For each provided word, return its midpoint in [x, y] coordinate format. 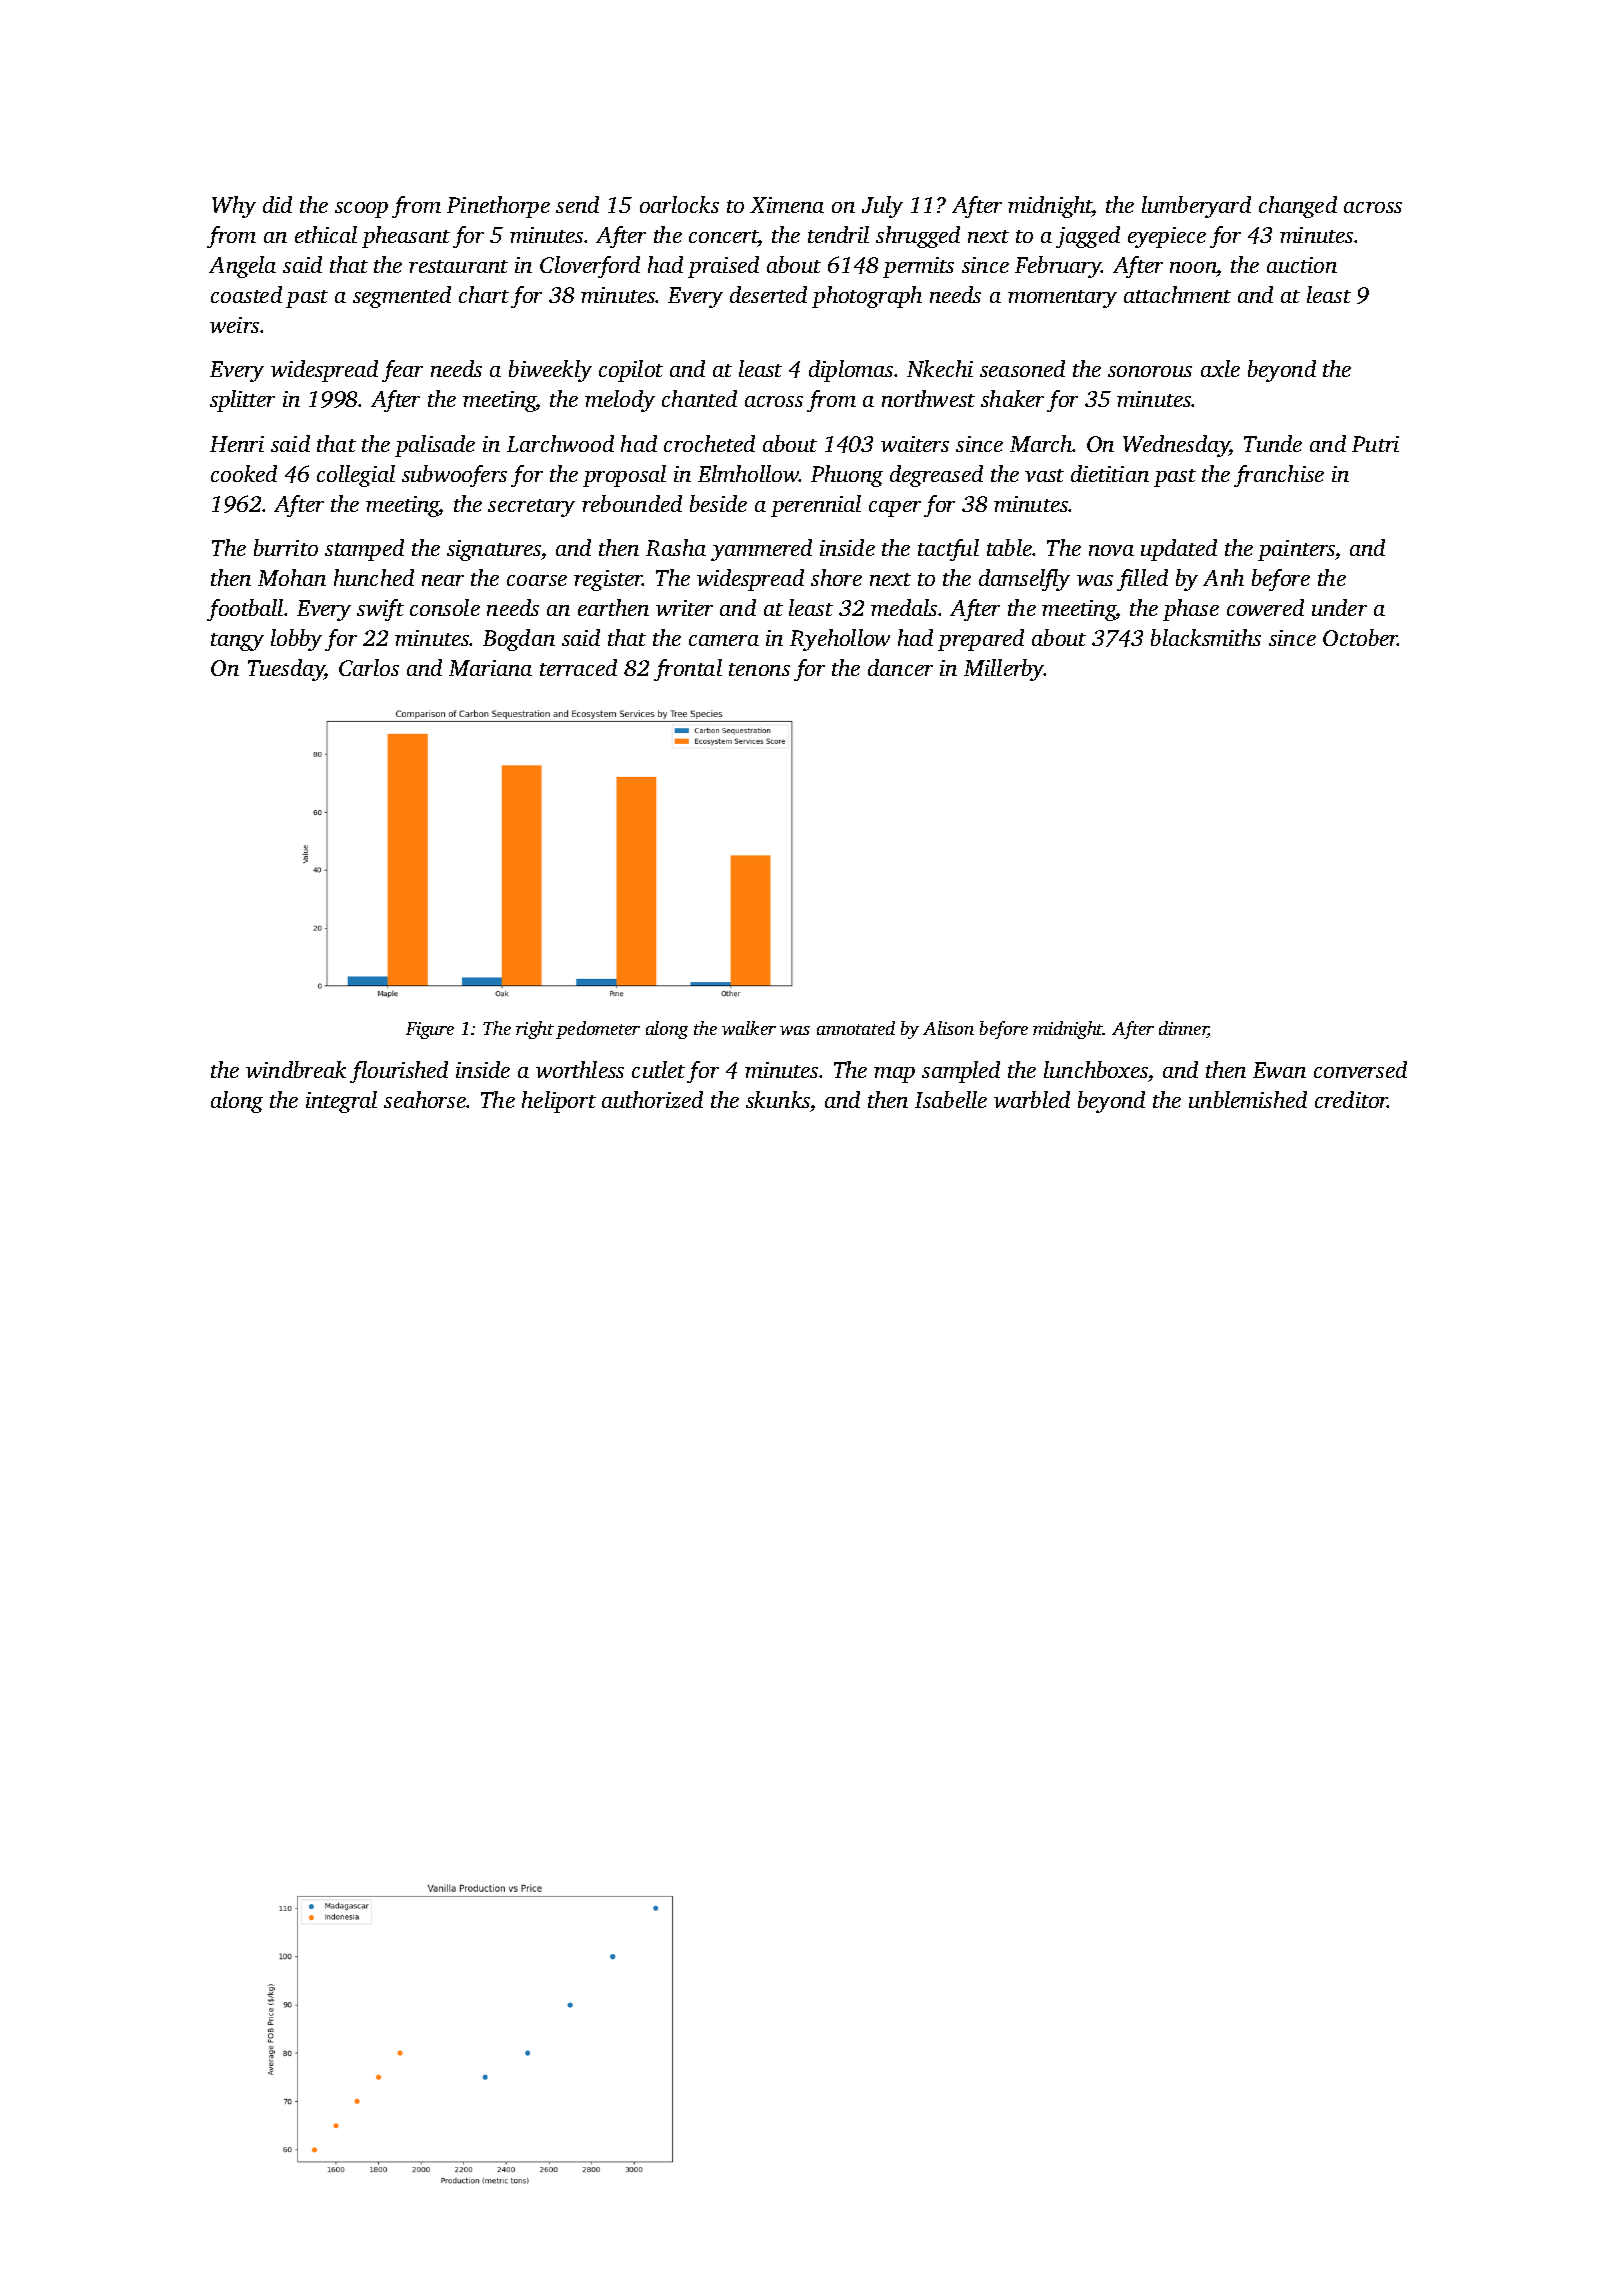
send [577, 204]
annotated [856, 1028]
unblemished [1248, 1099]
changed [1298, 207]
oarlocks [679, 204]
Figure [430, 1030]
